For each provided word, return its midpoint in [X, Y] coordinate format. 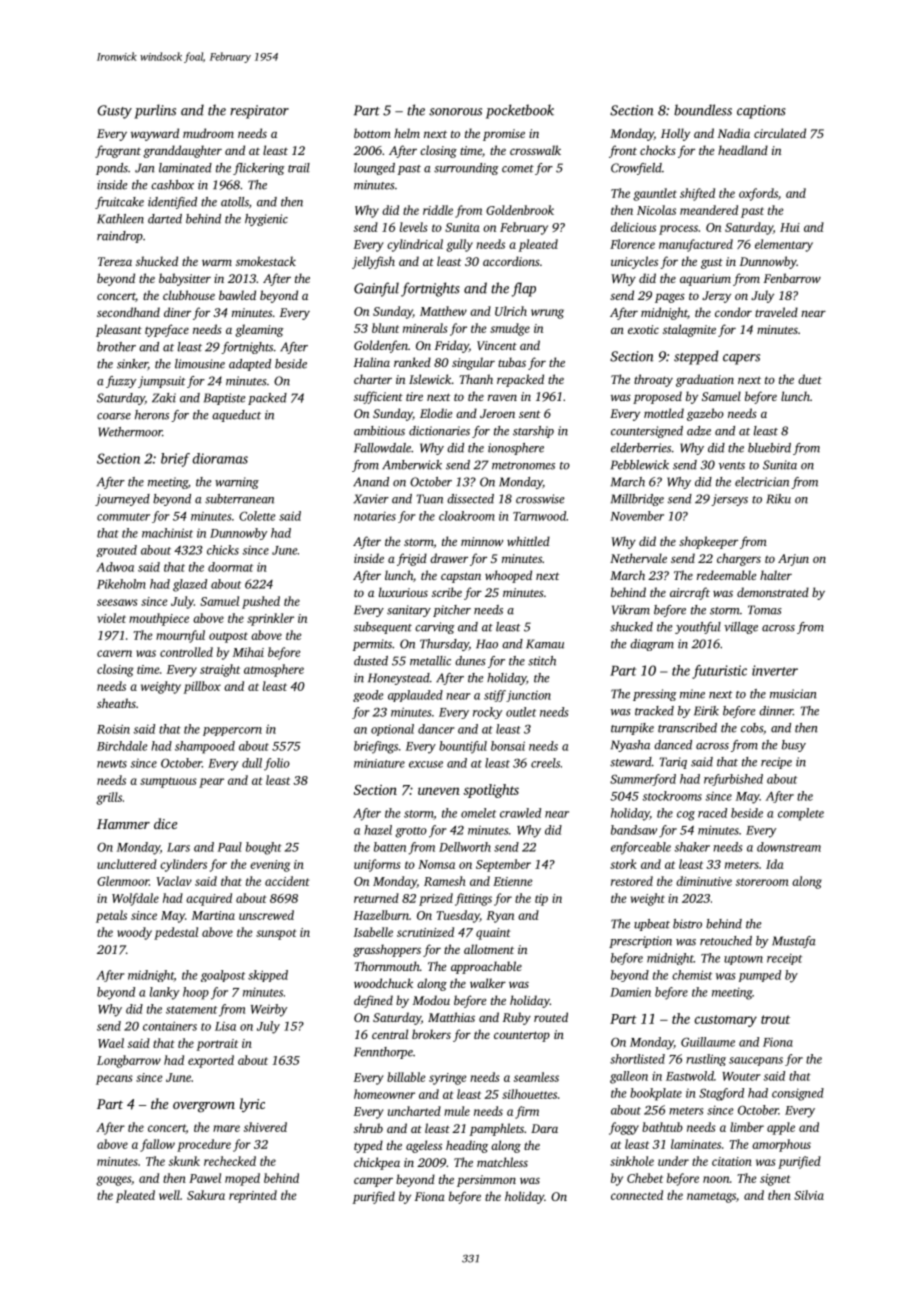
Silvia [809, 1195]
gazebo [705, 414]
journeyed [122, 500]
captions [761, 112]
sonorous [455, 112]
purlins [155, 111]
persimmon [486, 1181]
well [169, 1195]
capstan [461, 577]
